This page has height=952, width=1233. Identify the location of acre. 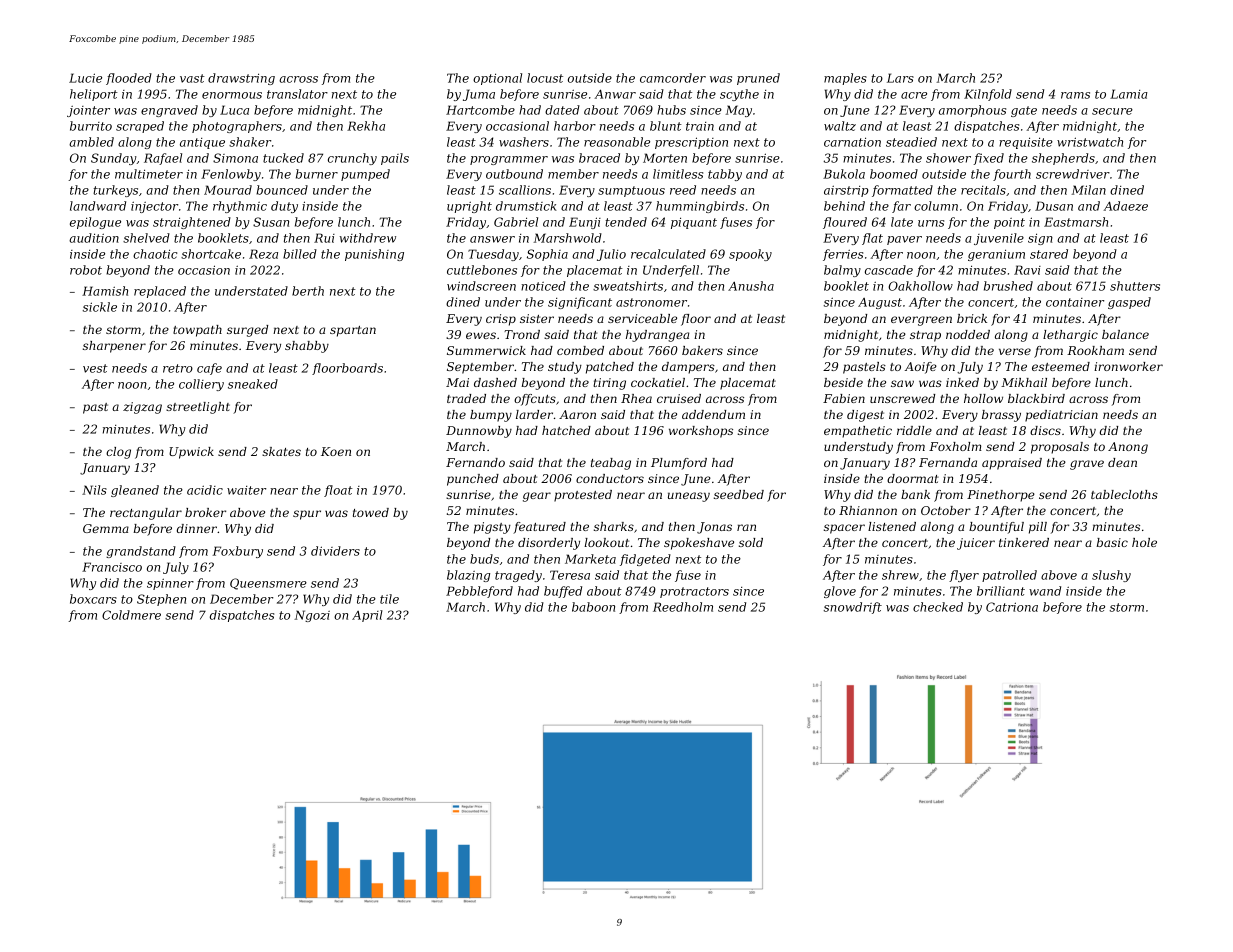
(914, 95).
